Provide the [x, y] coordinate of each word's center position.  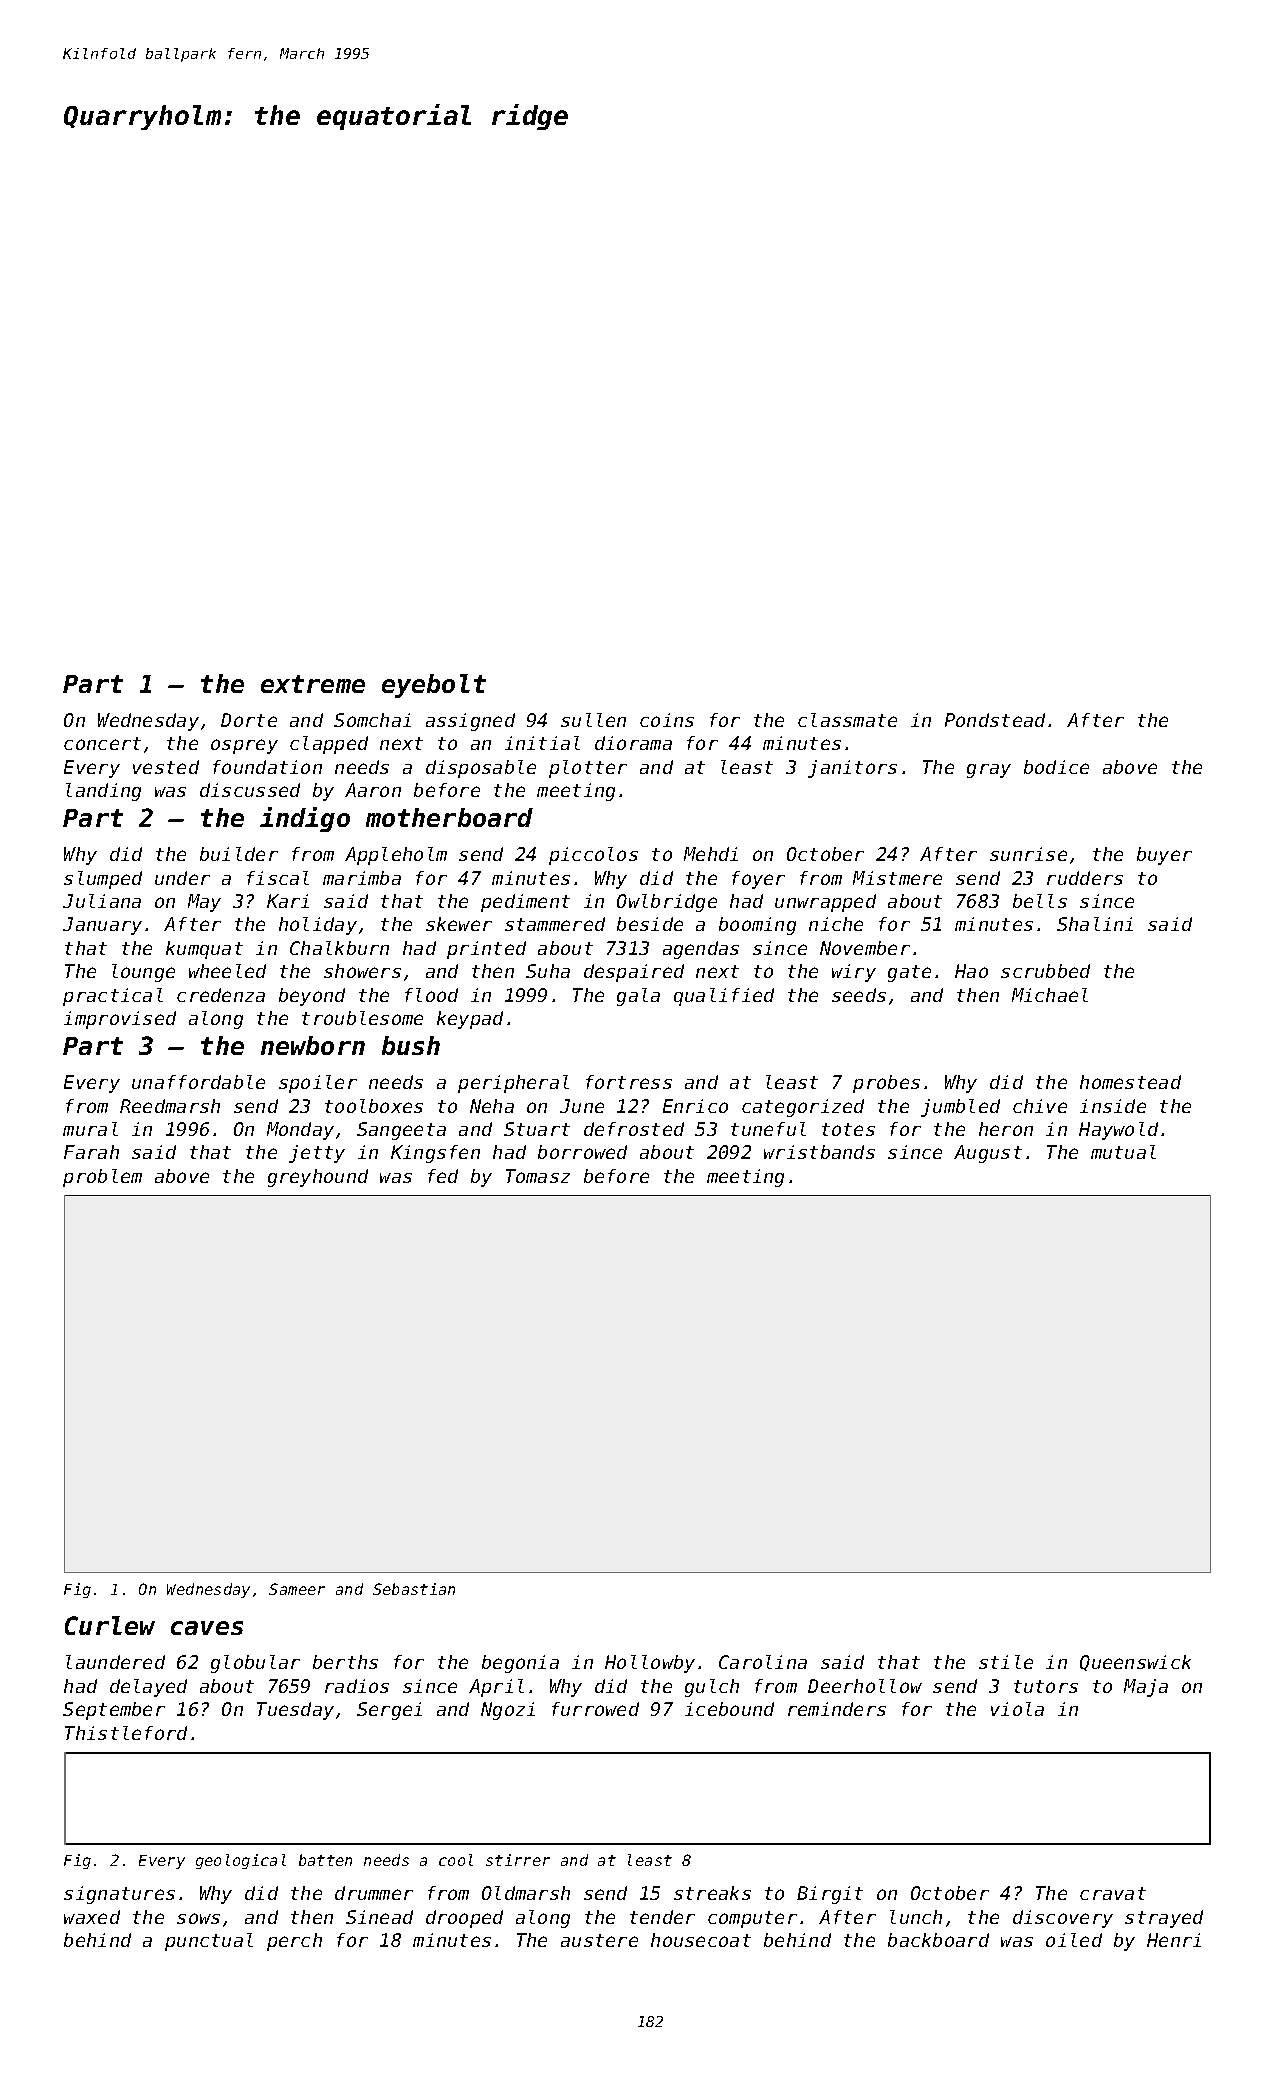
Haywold [1118, 1131]
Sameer [297, 1589]
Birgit [830, 1895]
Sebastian [414, 1589]
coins [667, 720]
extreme [313, 684]
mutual [1123, 1152]
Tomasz [538, 1176]
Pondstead [995, 720]
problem [102, 1178]
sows [198, 1918]
